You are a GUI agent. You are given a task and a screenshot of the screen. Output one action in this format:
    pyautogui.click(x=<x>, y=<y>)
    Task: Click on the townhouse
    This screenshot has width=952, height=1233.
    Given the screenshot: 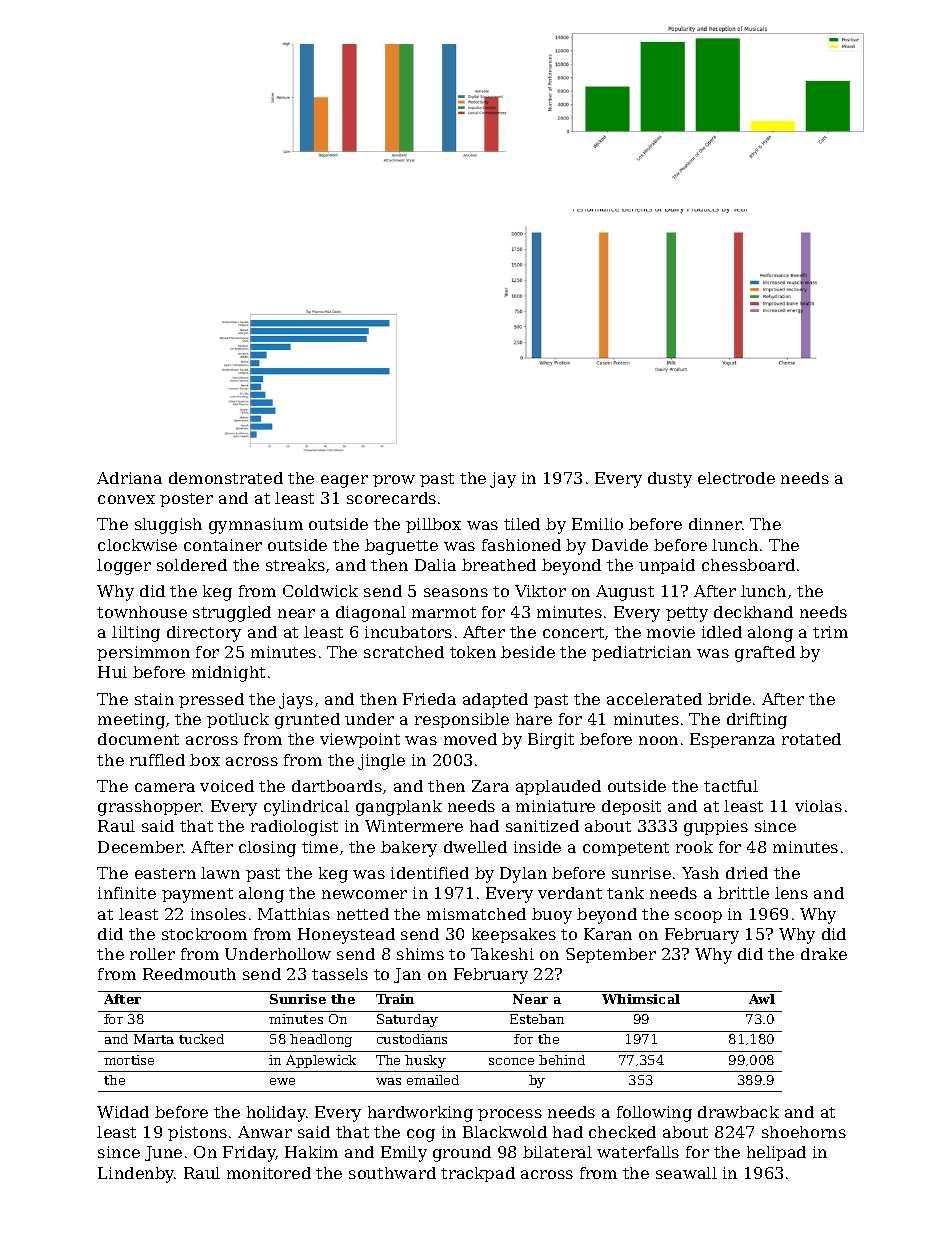 What is the action you would take?
    pyautogui.click(x=142, y=612)
